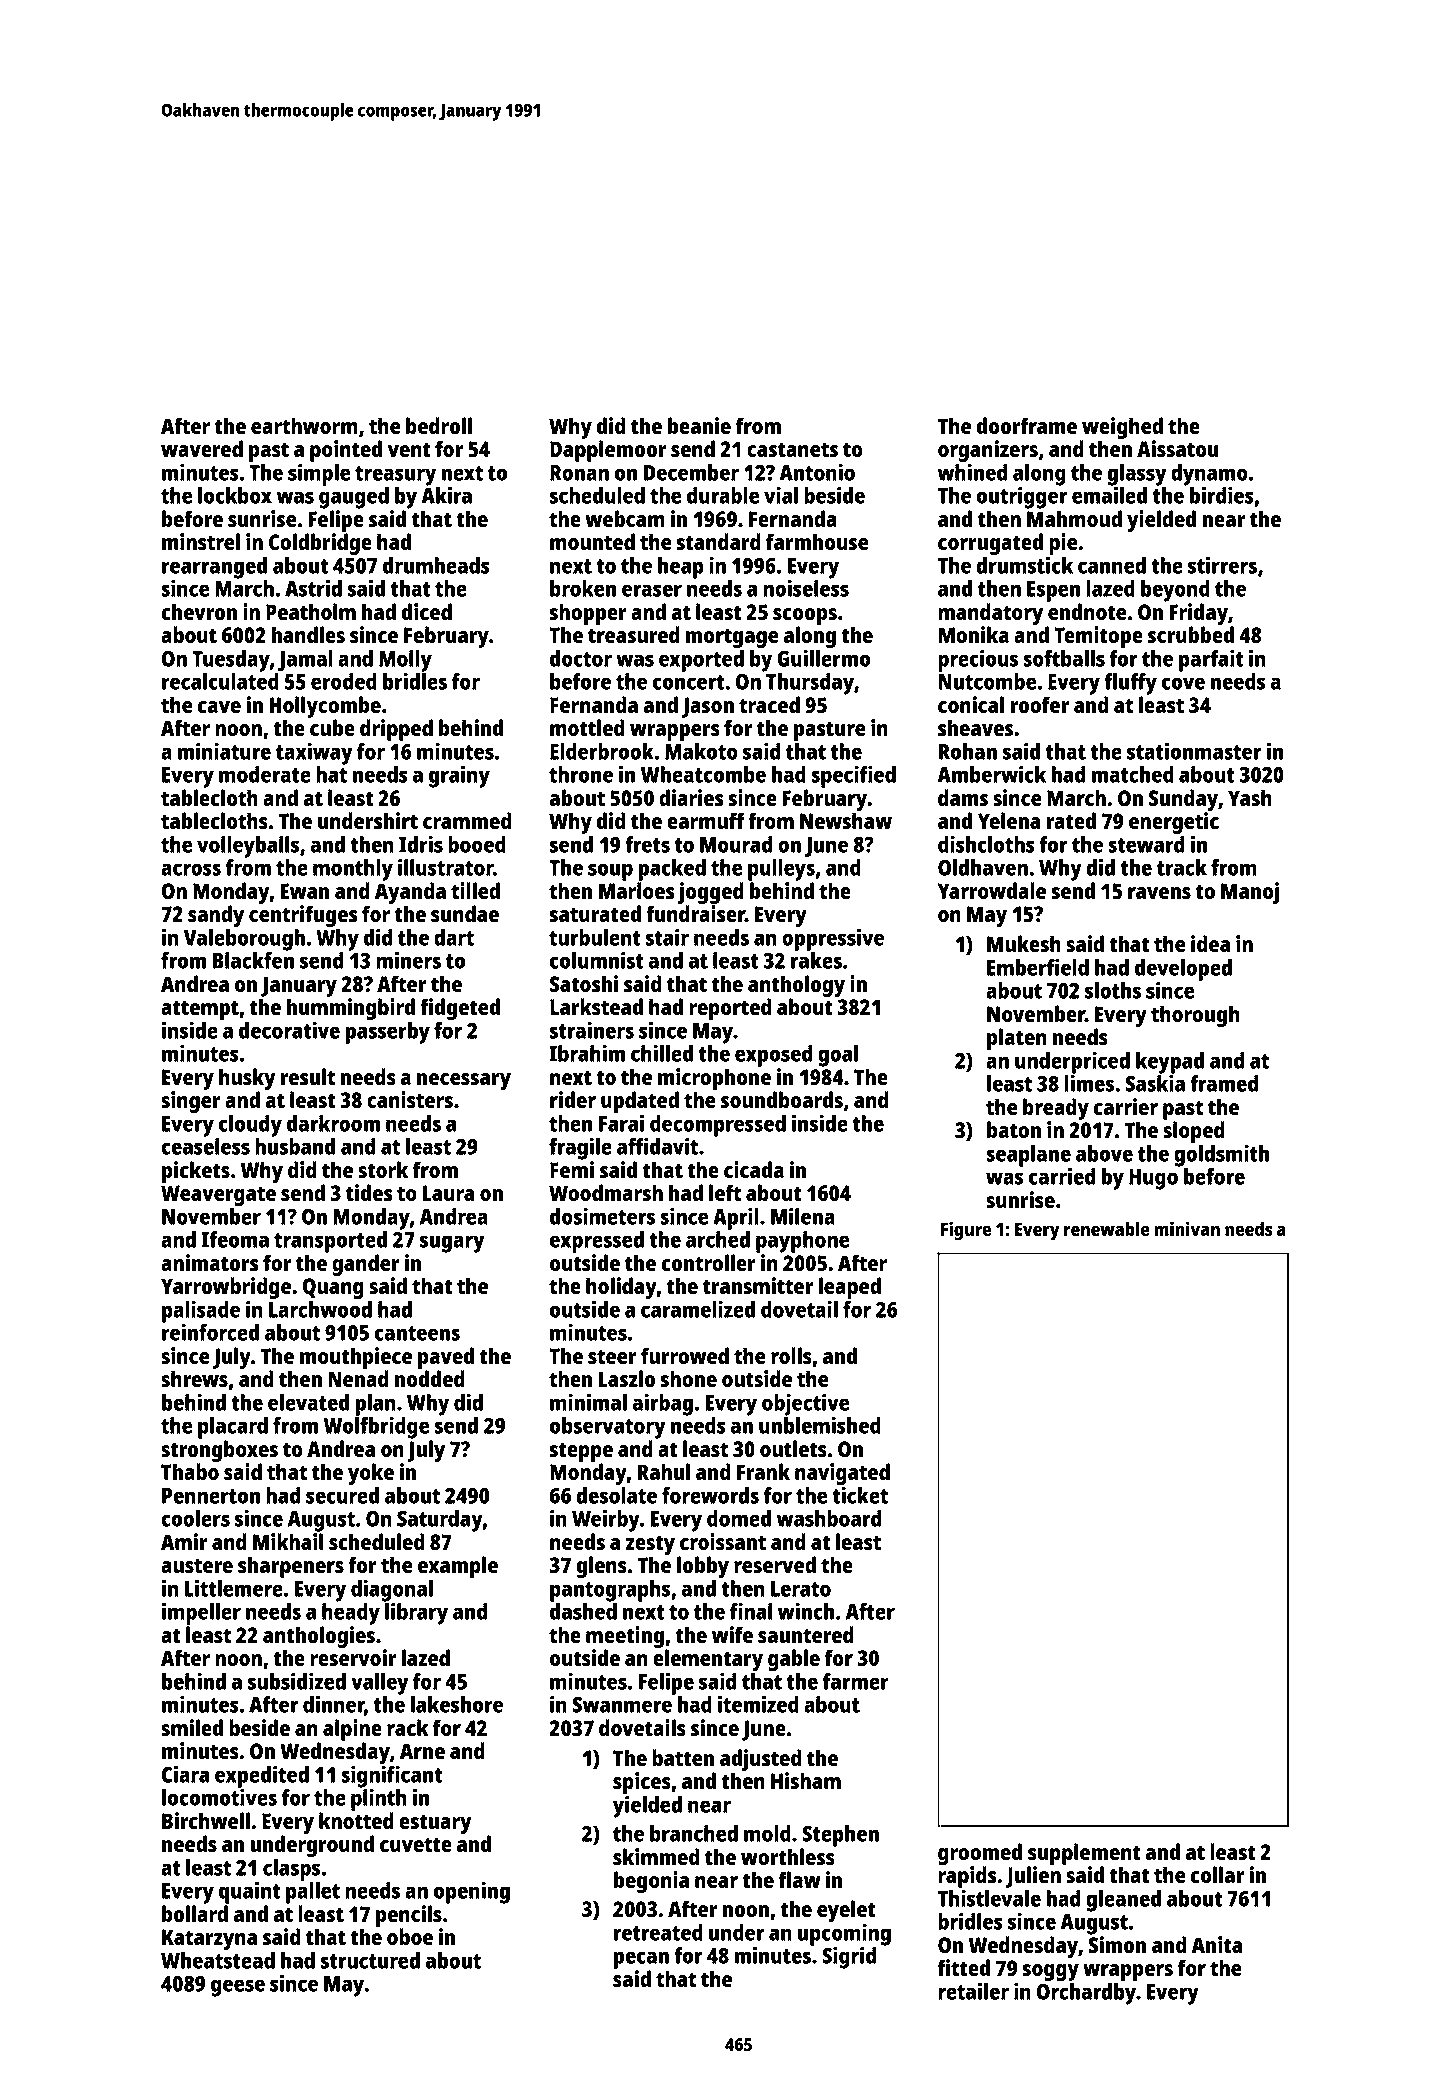  What do you see at coordinates (833, 939) in the page?
I see `oppressive` at bounding box center [833, 939].
